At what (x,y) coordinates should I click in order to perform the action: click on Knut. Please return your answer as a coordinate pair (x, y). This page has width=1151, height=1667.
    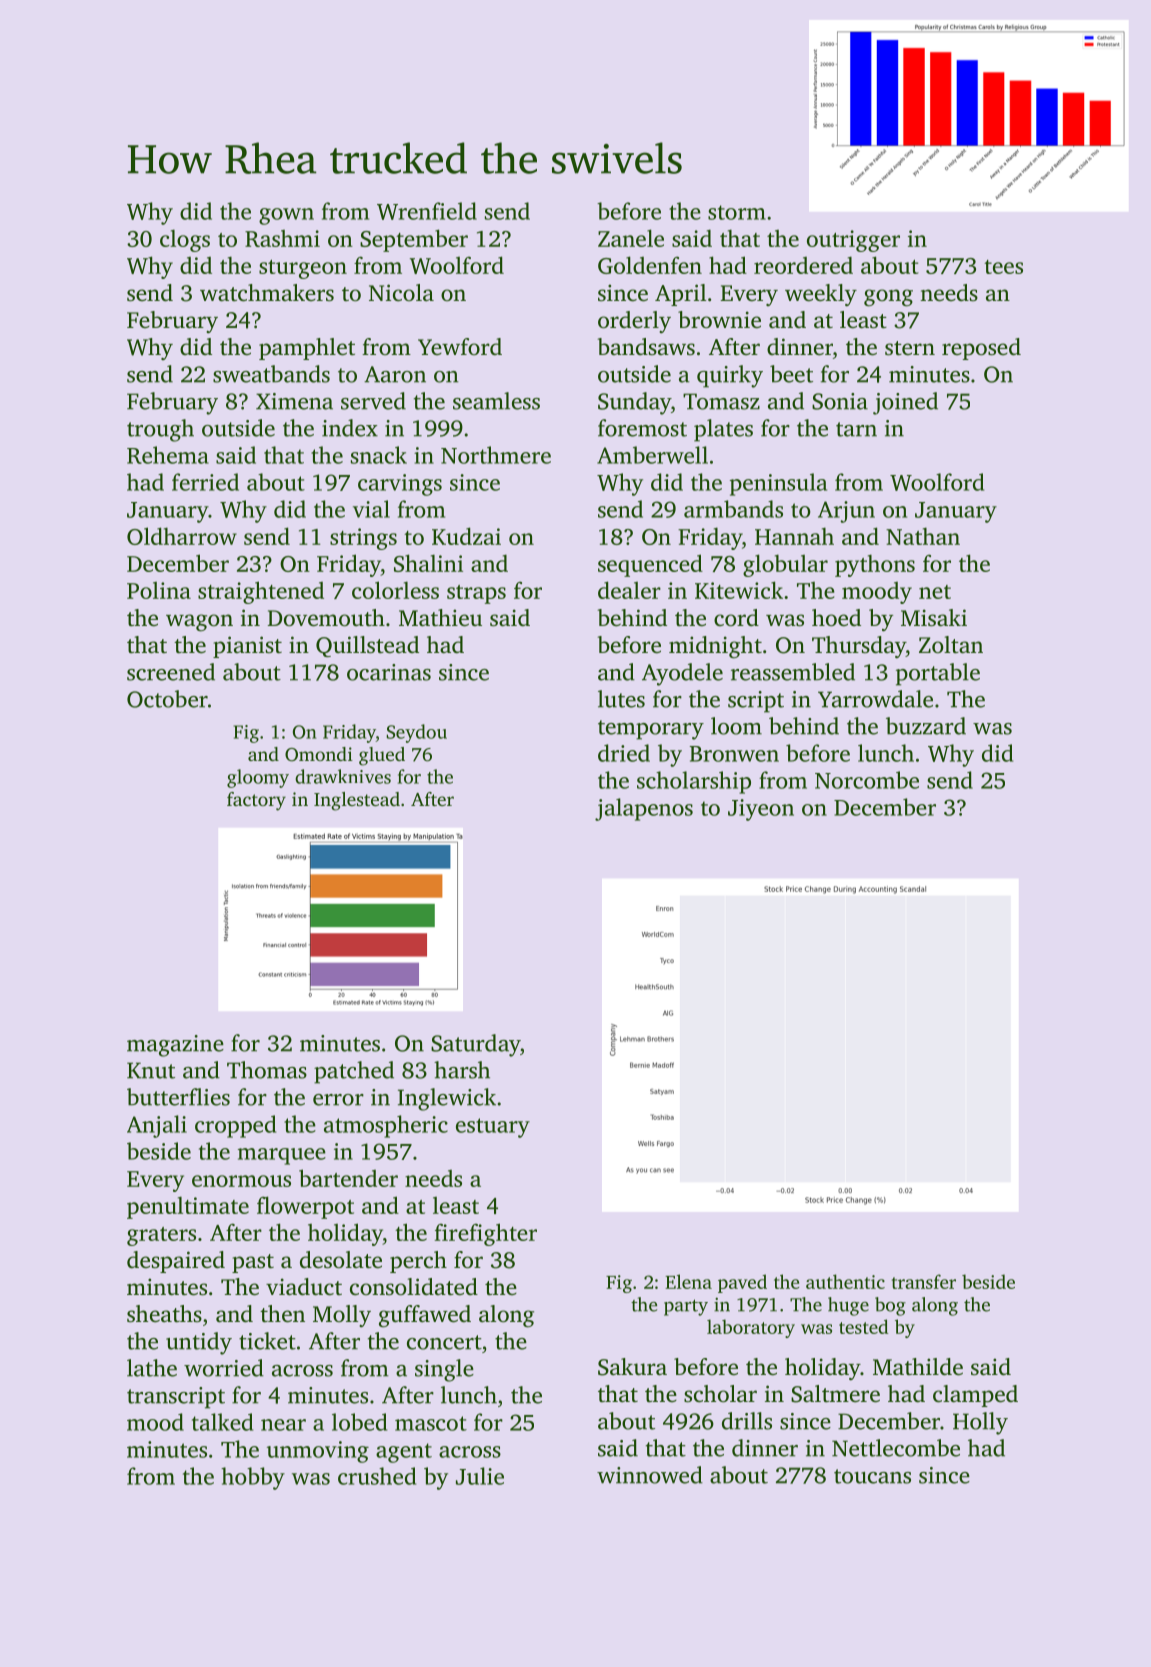
    Looking at the image, I should click on (151, 1070).
